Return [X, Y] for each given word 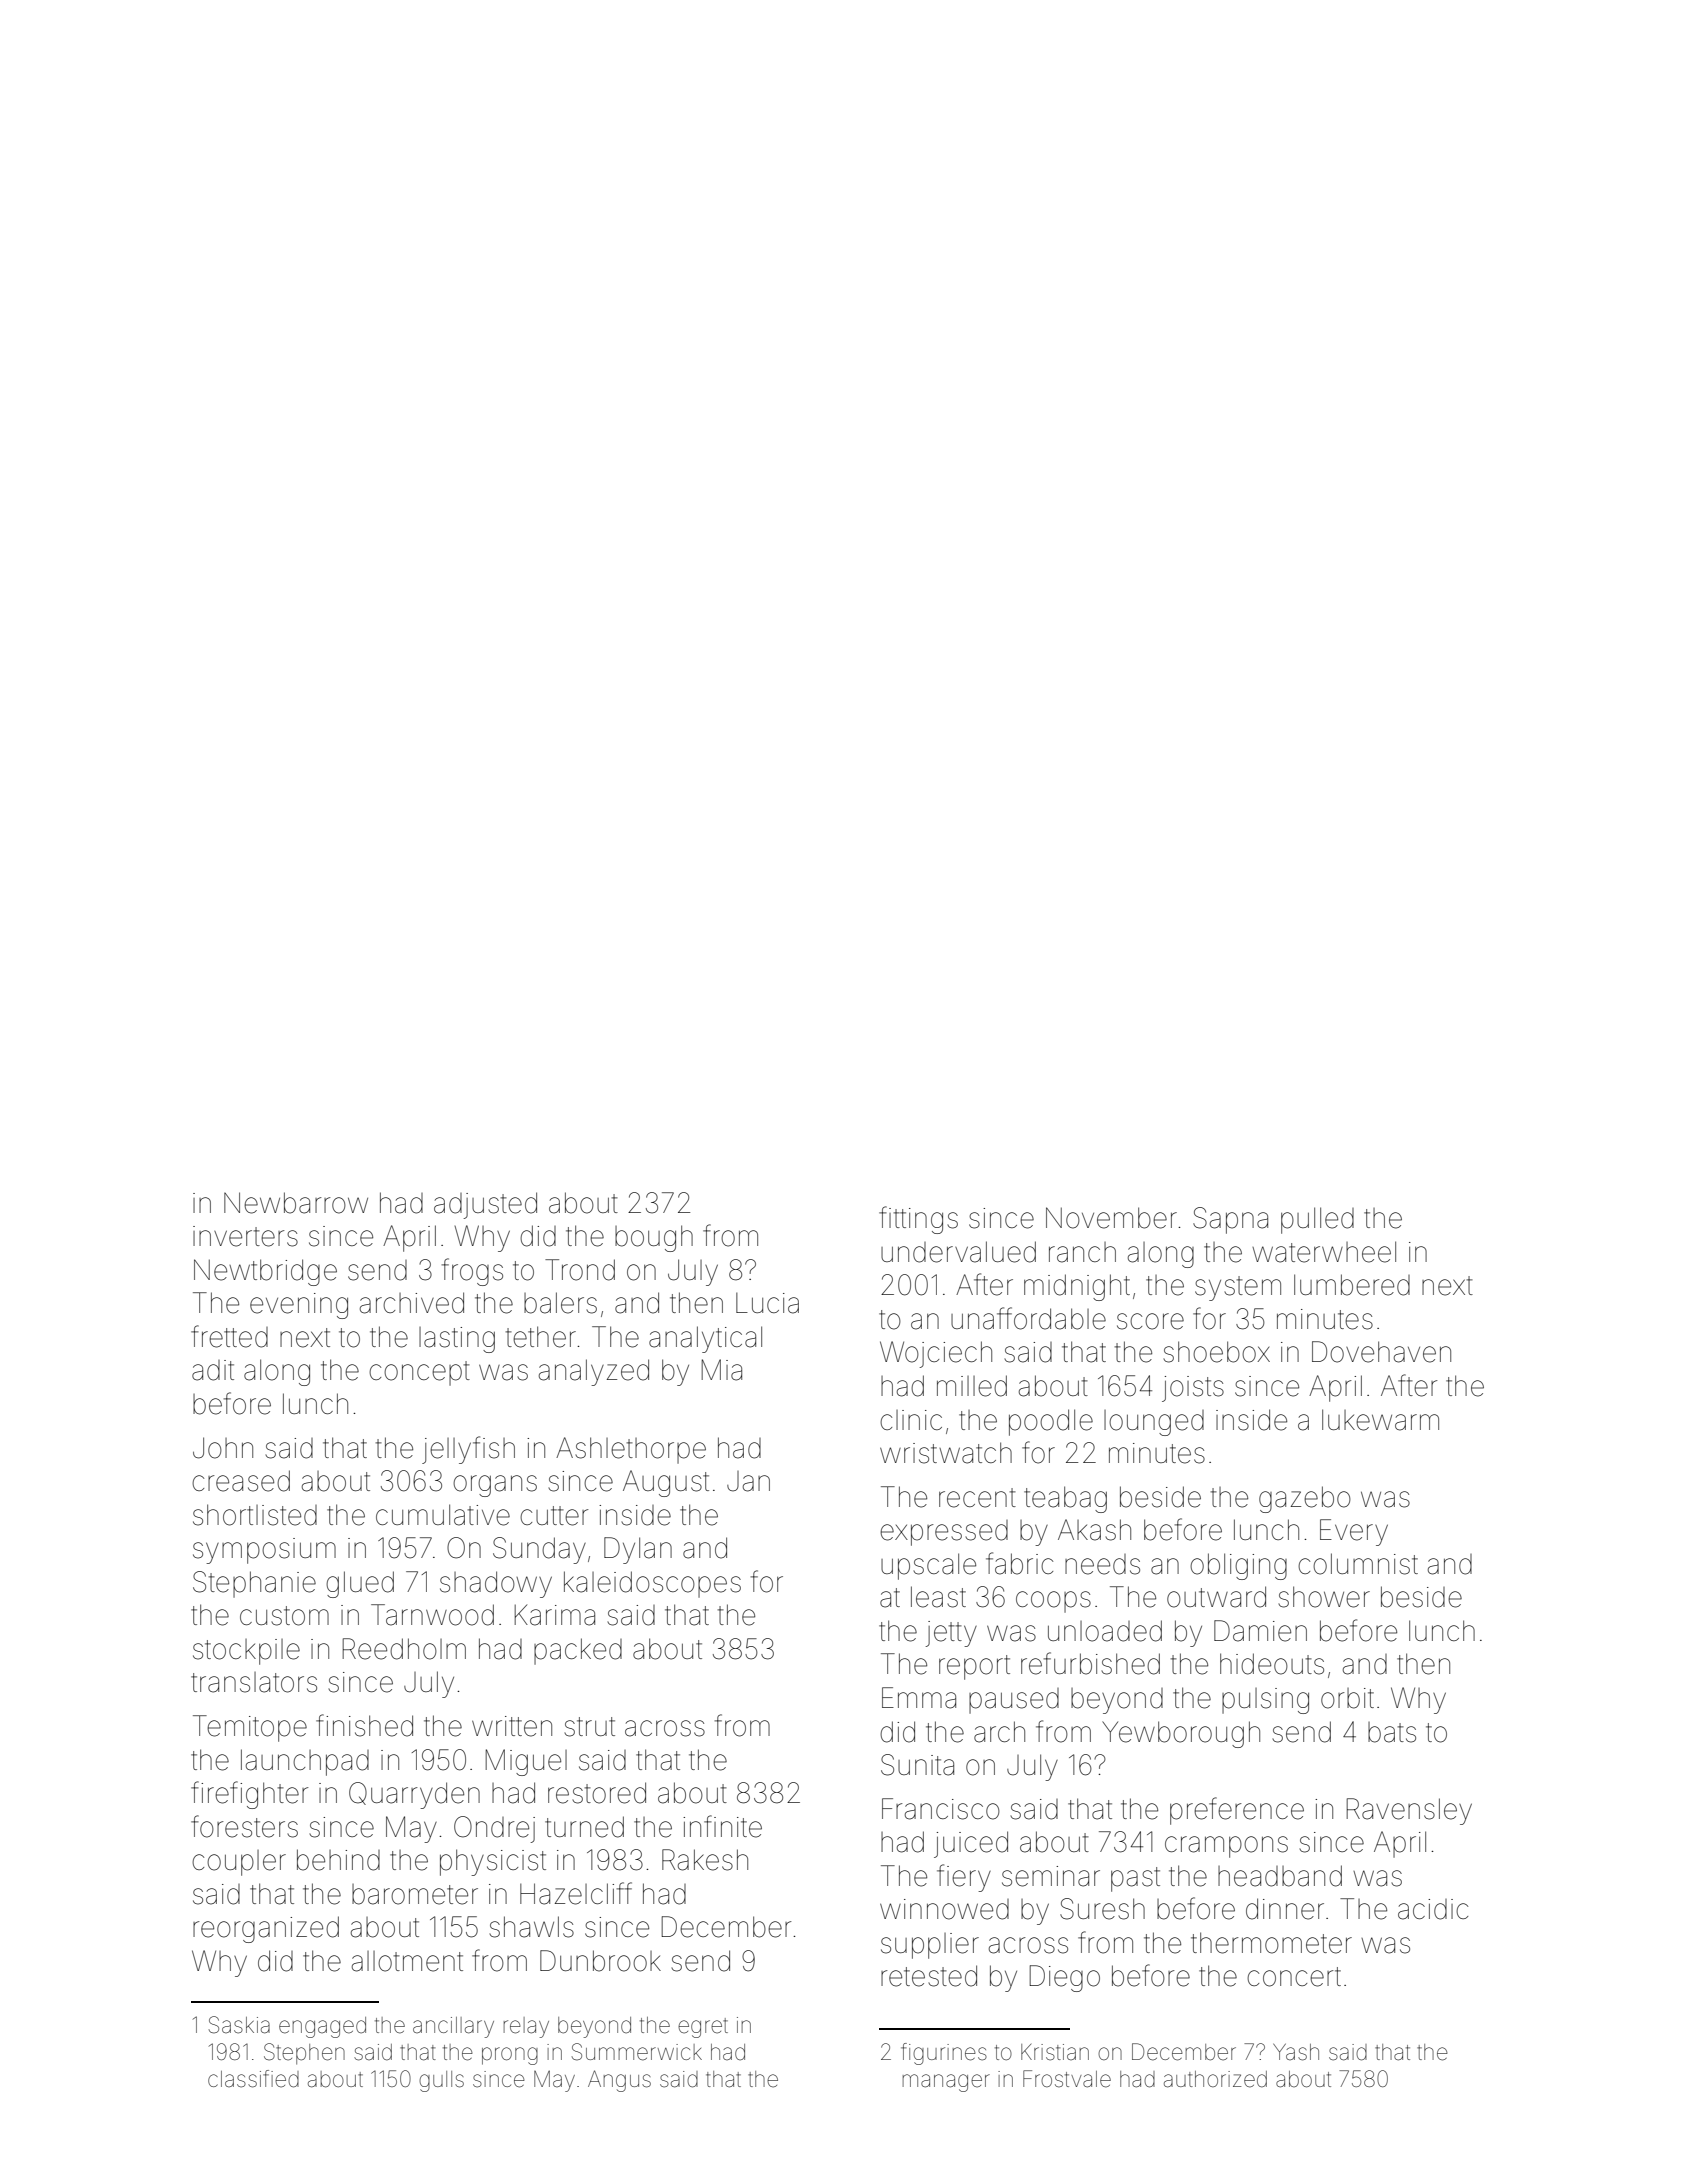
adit [213, 1370]
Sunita [917, 1765]
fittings [918, 1220]
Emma [919, 1698]
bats [1392, 1732]
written [512, 1726]
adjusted [485, 1205]
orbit [1347, 1698]
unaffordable [1028, 1318]
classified [253, 2079]
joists [1193, 1389]
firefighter [249, 1795]
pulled [1317, 1220]
